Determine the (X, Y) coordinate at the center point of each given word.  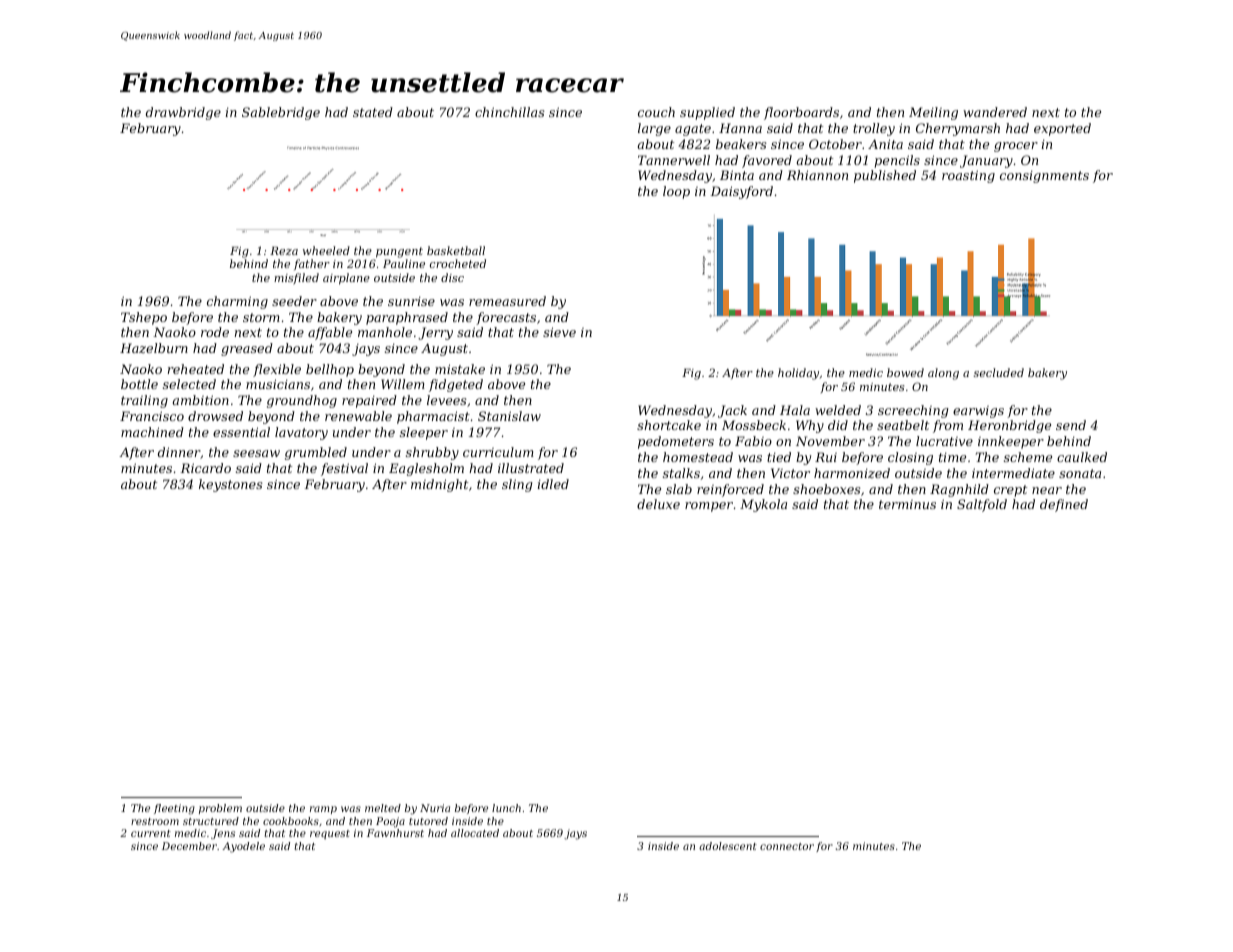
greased (247, 349)
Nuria (435, 808)
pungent (399, 252)
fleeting (174, 809)
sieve (559, 332)
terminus (907, 504)
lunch (506, 808)
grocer (1016, 147)
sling (517, 485)
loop (676, 192)
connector (787, 846)
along (943, 374)
